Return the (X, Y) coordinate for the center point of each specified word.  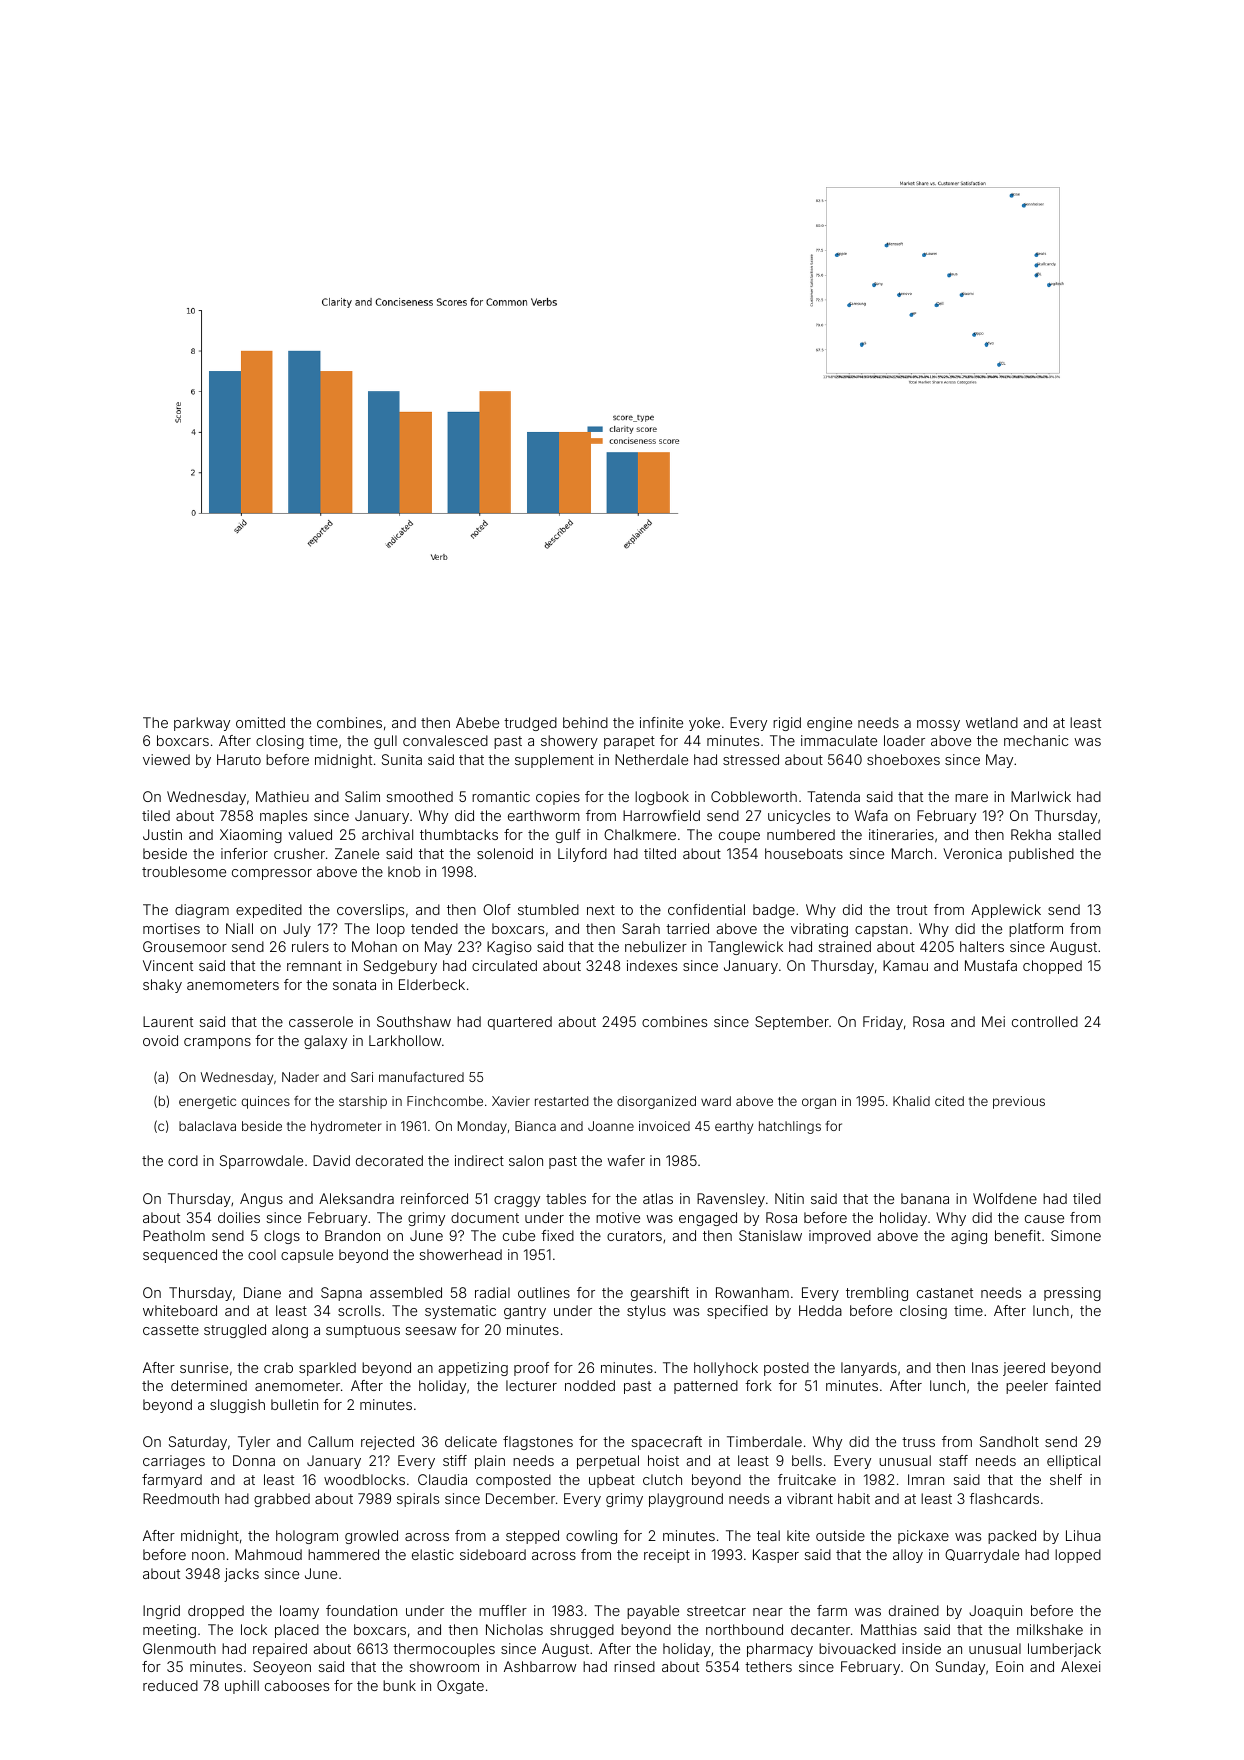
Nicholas (514, 1629)
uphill (242, 1687)
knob (404, 871)
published (1041, 855)
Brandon (352, 1235)
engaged (708, 1219)
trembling (877, 1294)
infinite (661, 722)
